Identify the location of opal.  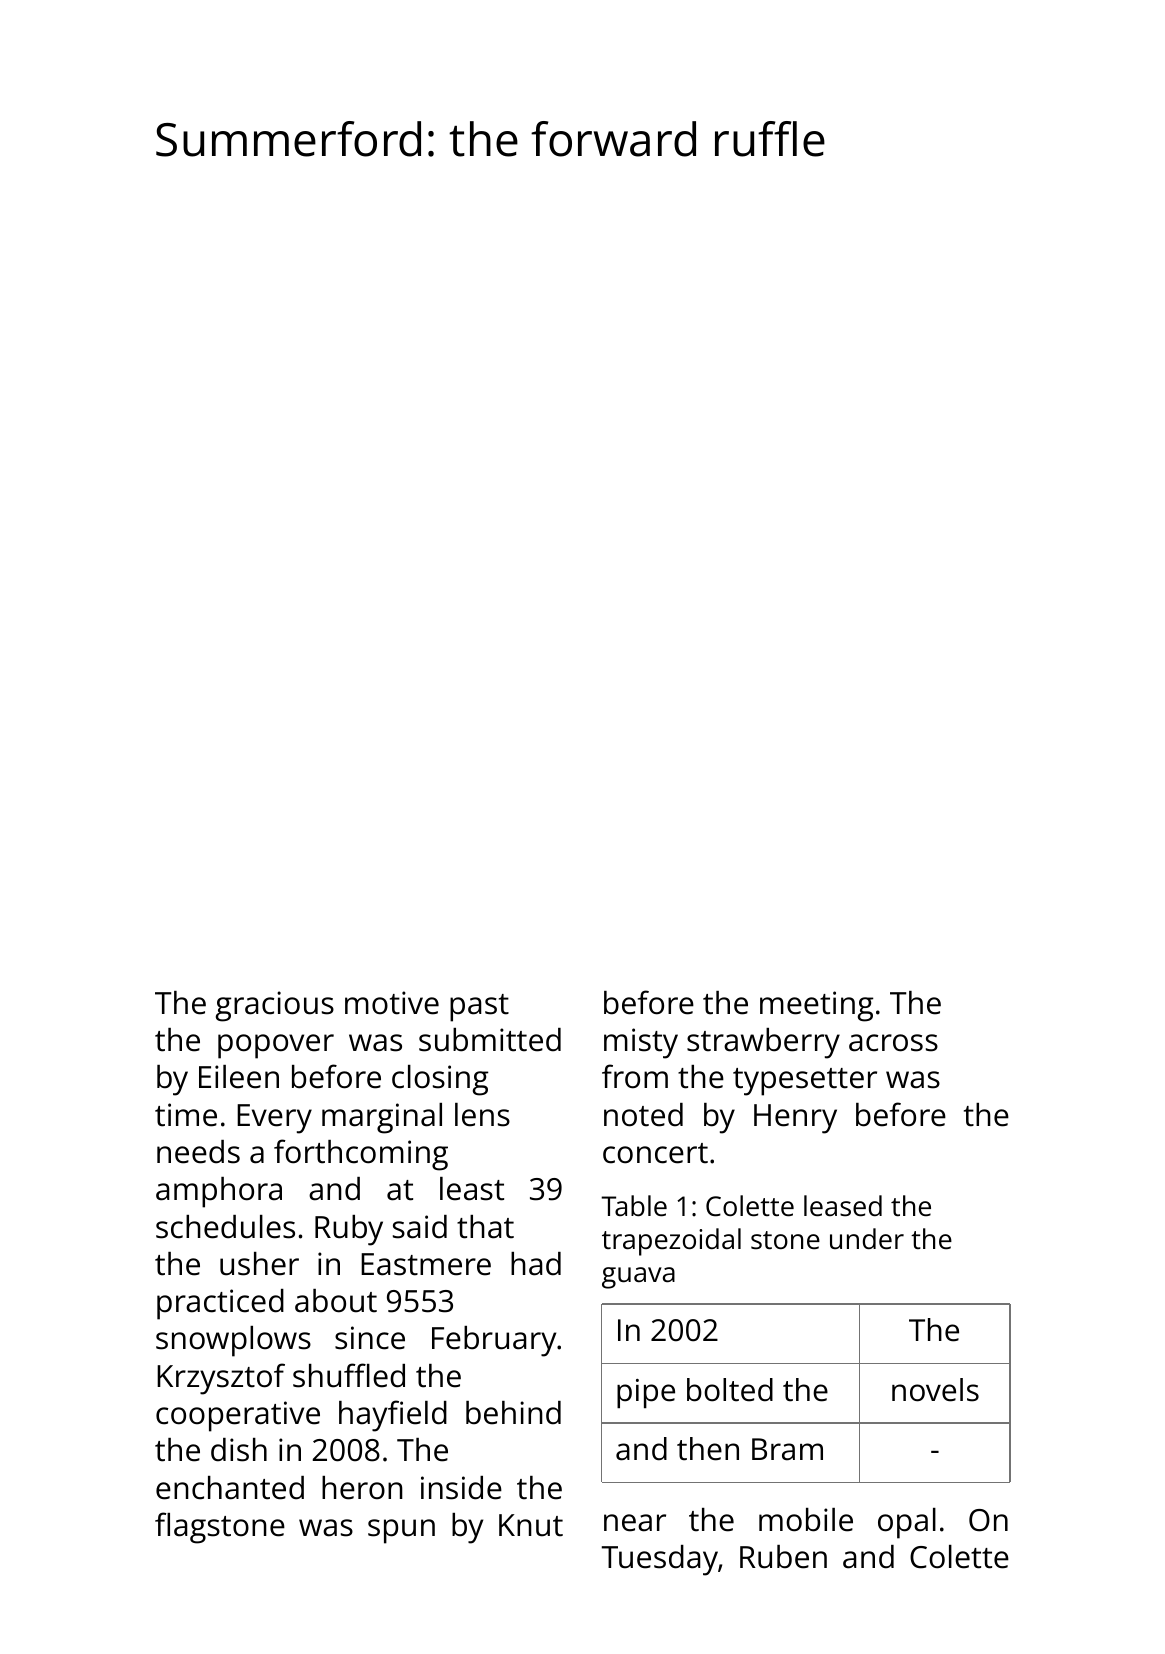
(907, 1523).
